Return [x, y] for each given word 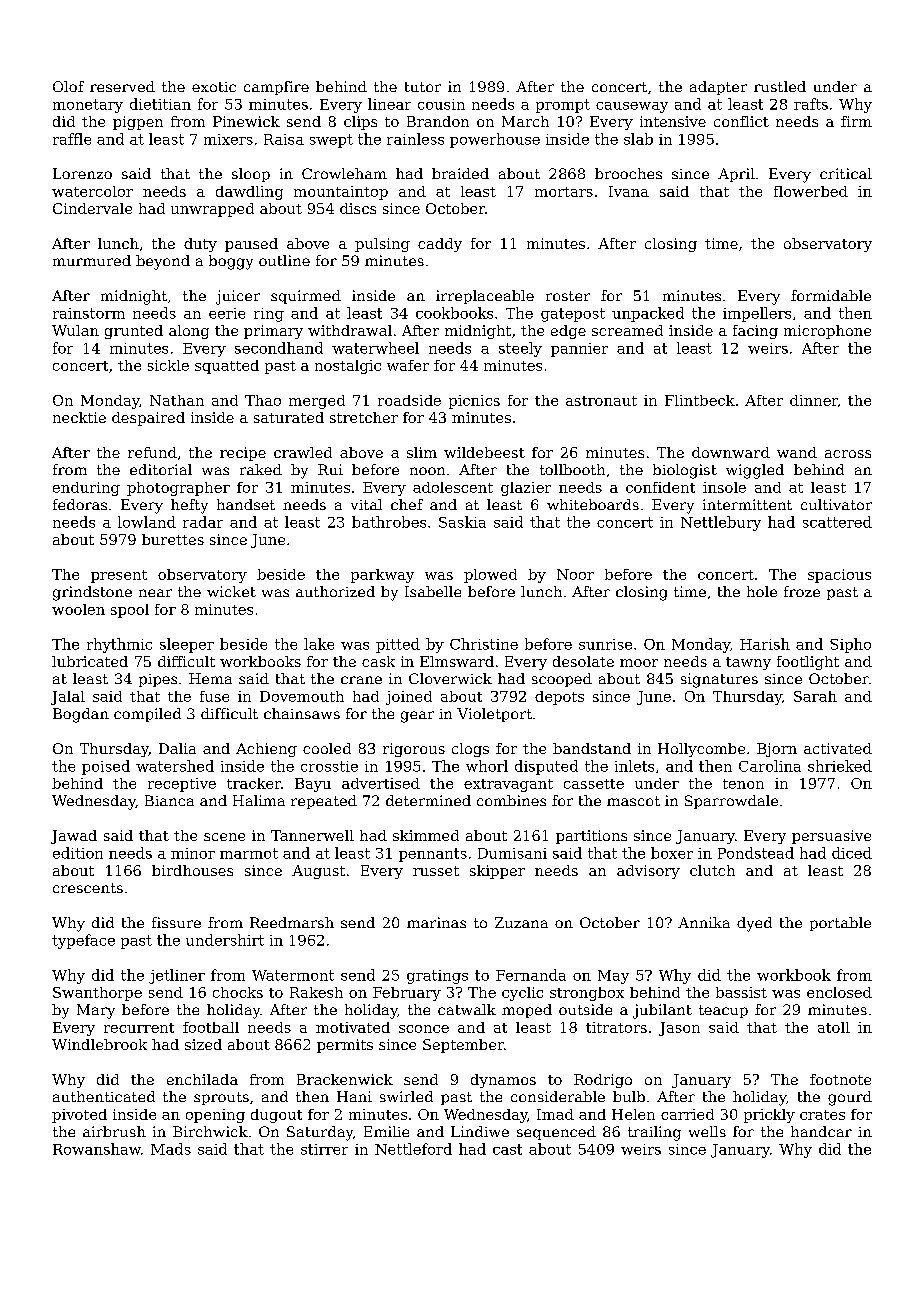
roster [568, 296]
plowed [490, 576]
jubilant [662, 1011]
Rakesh [316, 992]
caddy [440, 245]
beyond [163, 262]
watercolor [92, 191]
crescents [88, 888]
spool [130, 611]
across [848, 454]
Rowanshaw [97, 1149]
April [736, 175]
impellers [757, 314]
